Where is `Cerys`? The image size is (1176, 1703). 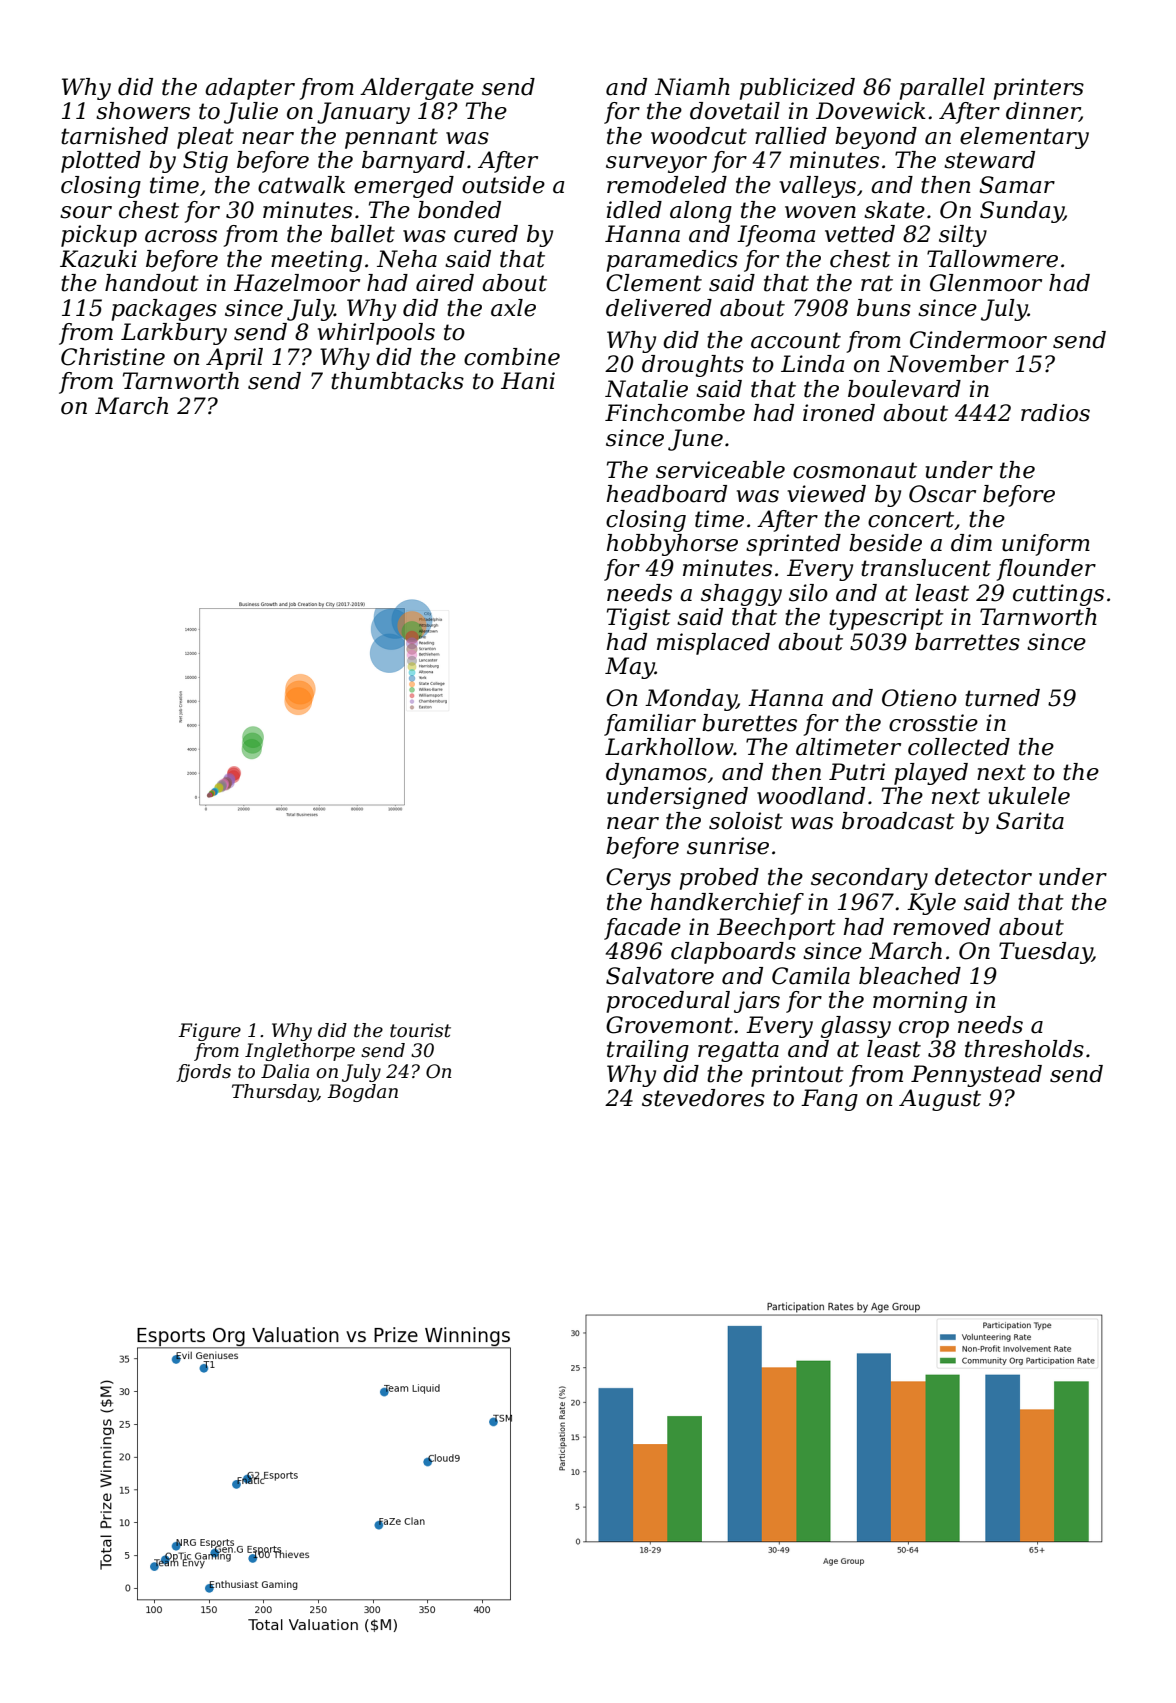 Cerys is located at coordinates (638, 879).
